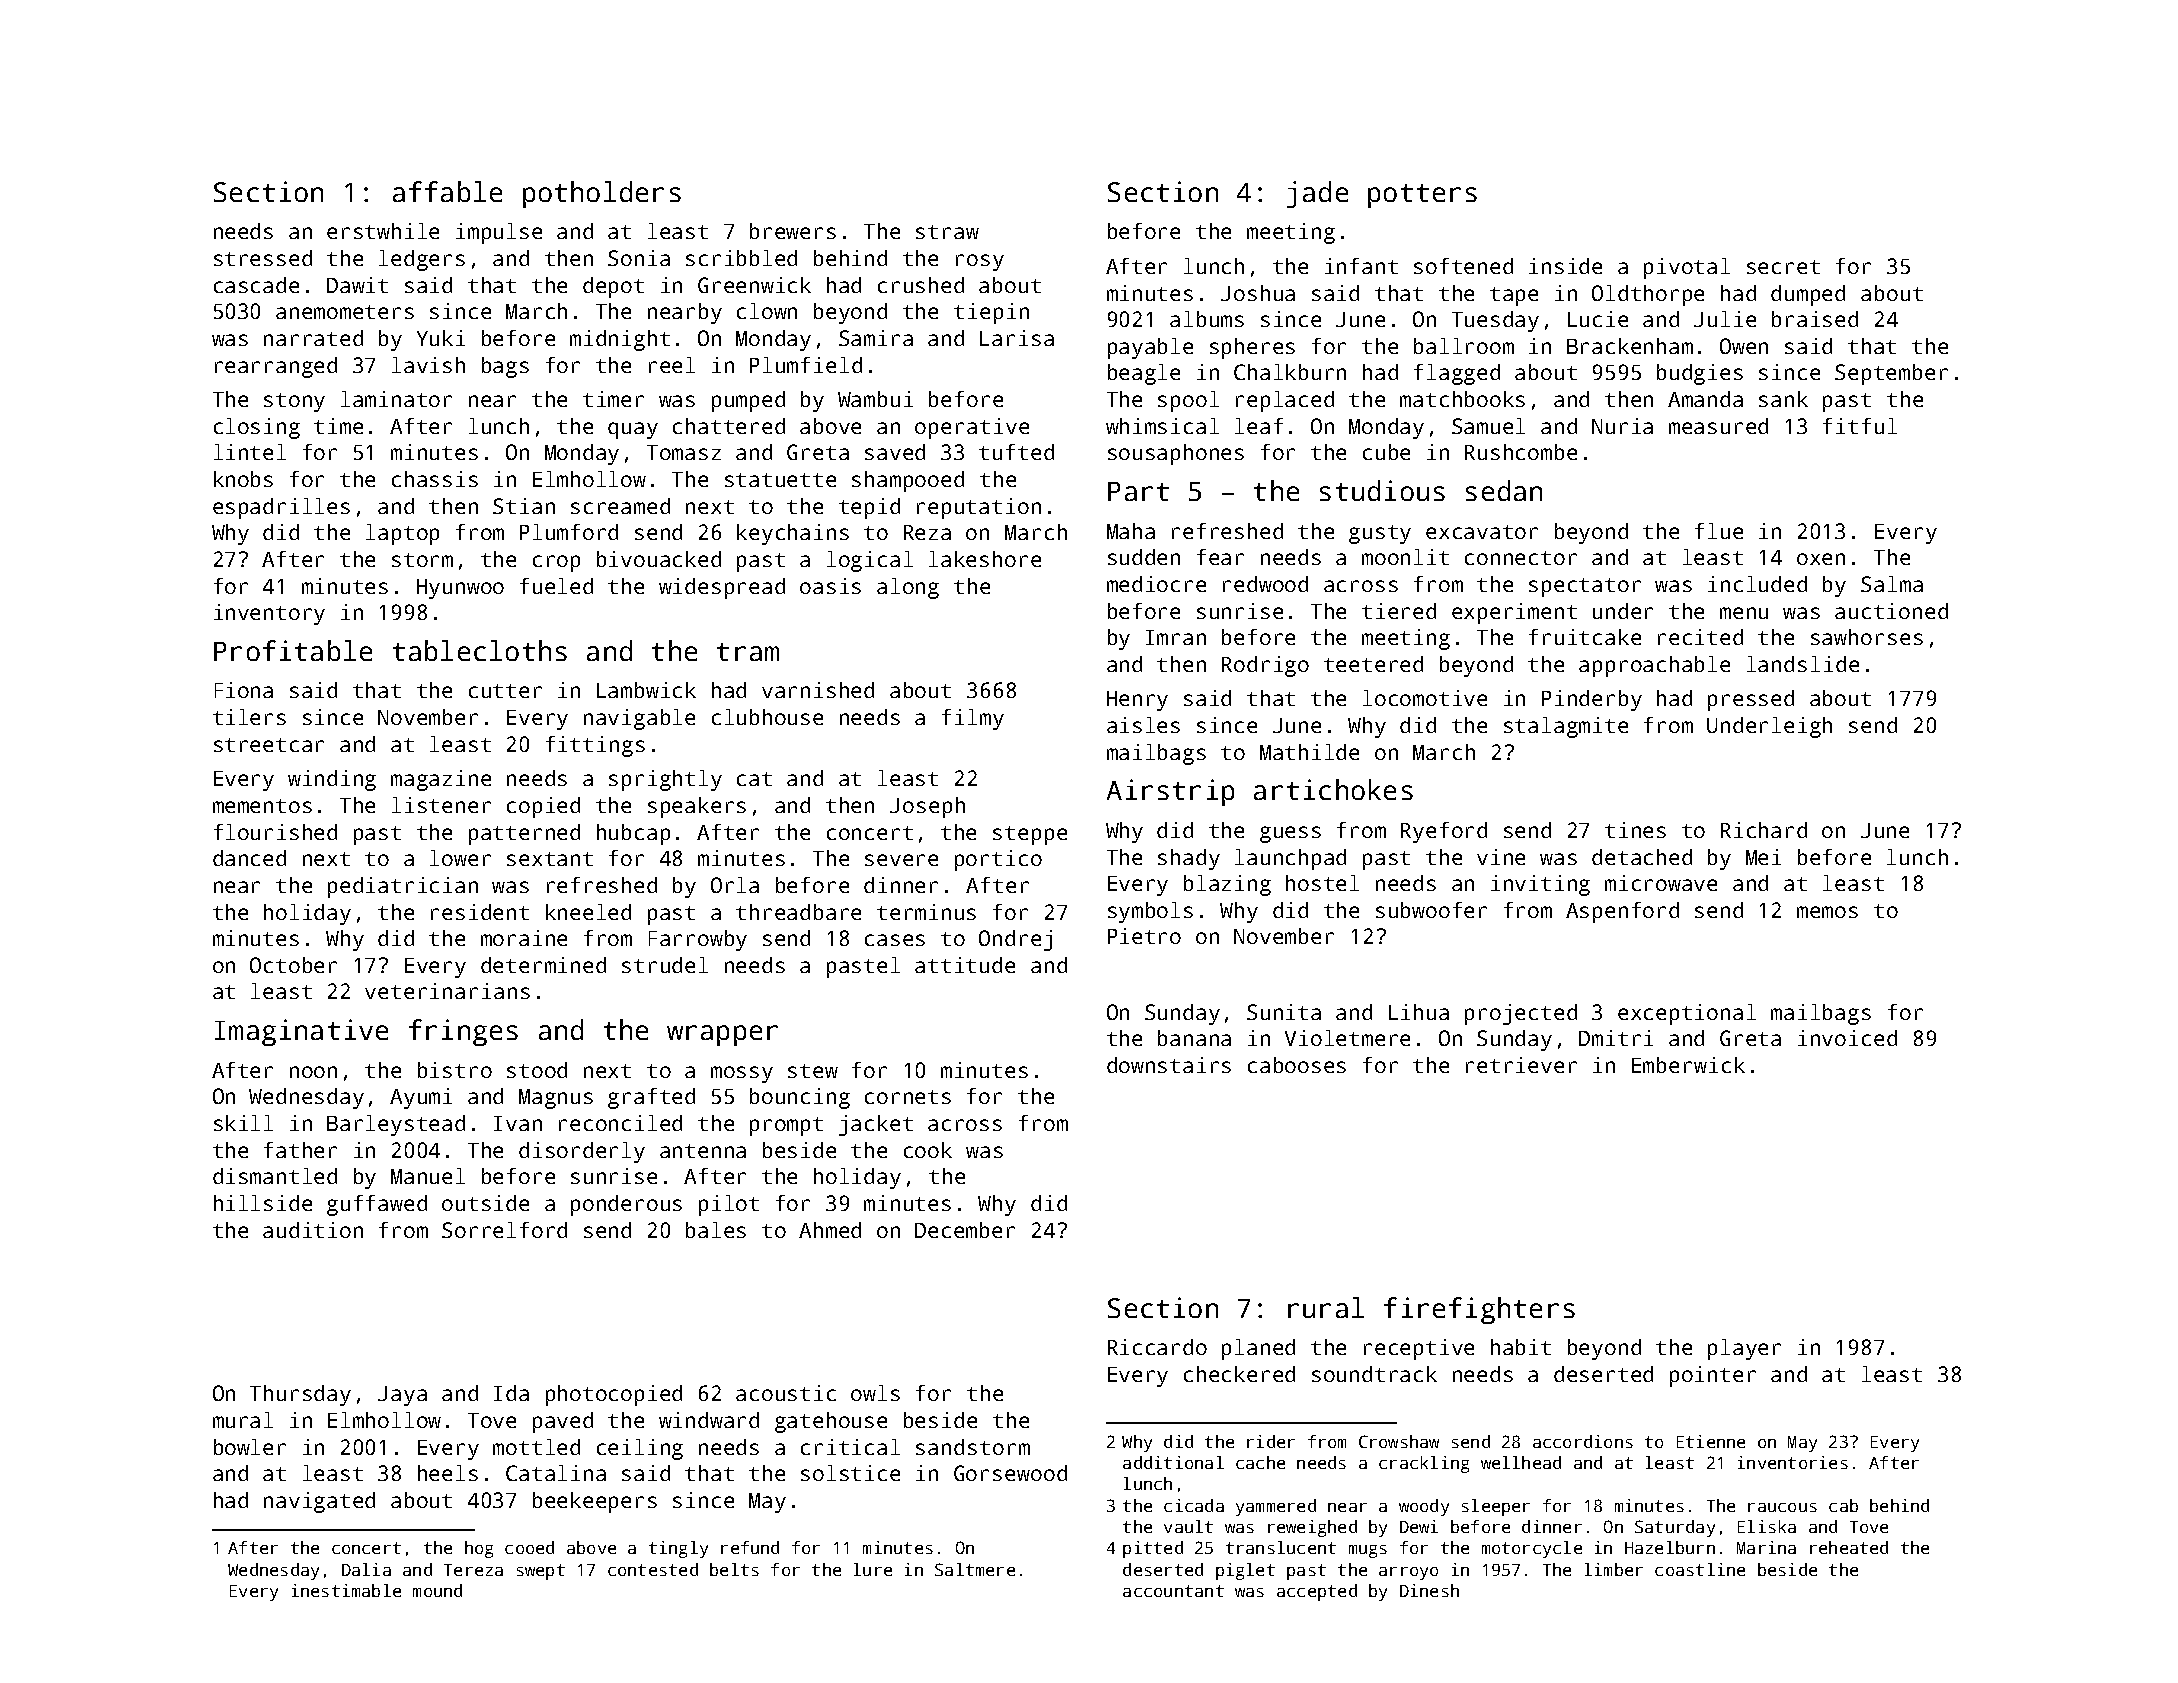 The image size is (2178, 1683). What do you see at coordinates (524, 938) in the image?
I see `moraine` at bounding box center [524, 938].
